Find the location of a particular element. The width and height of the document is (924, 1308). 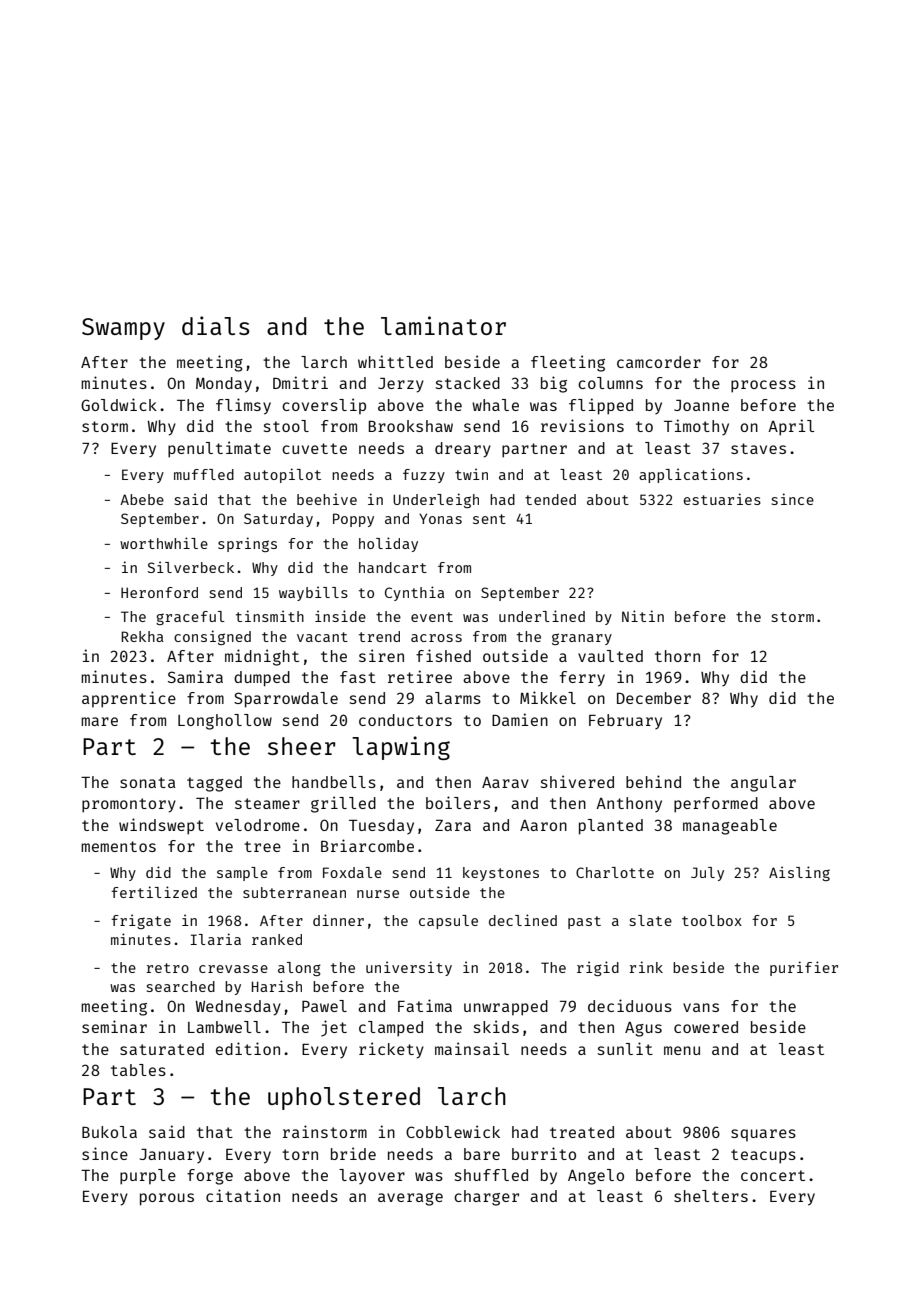

thorn is located at coordinates (677, 656).
